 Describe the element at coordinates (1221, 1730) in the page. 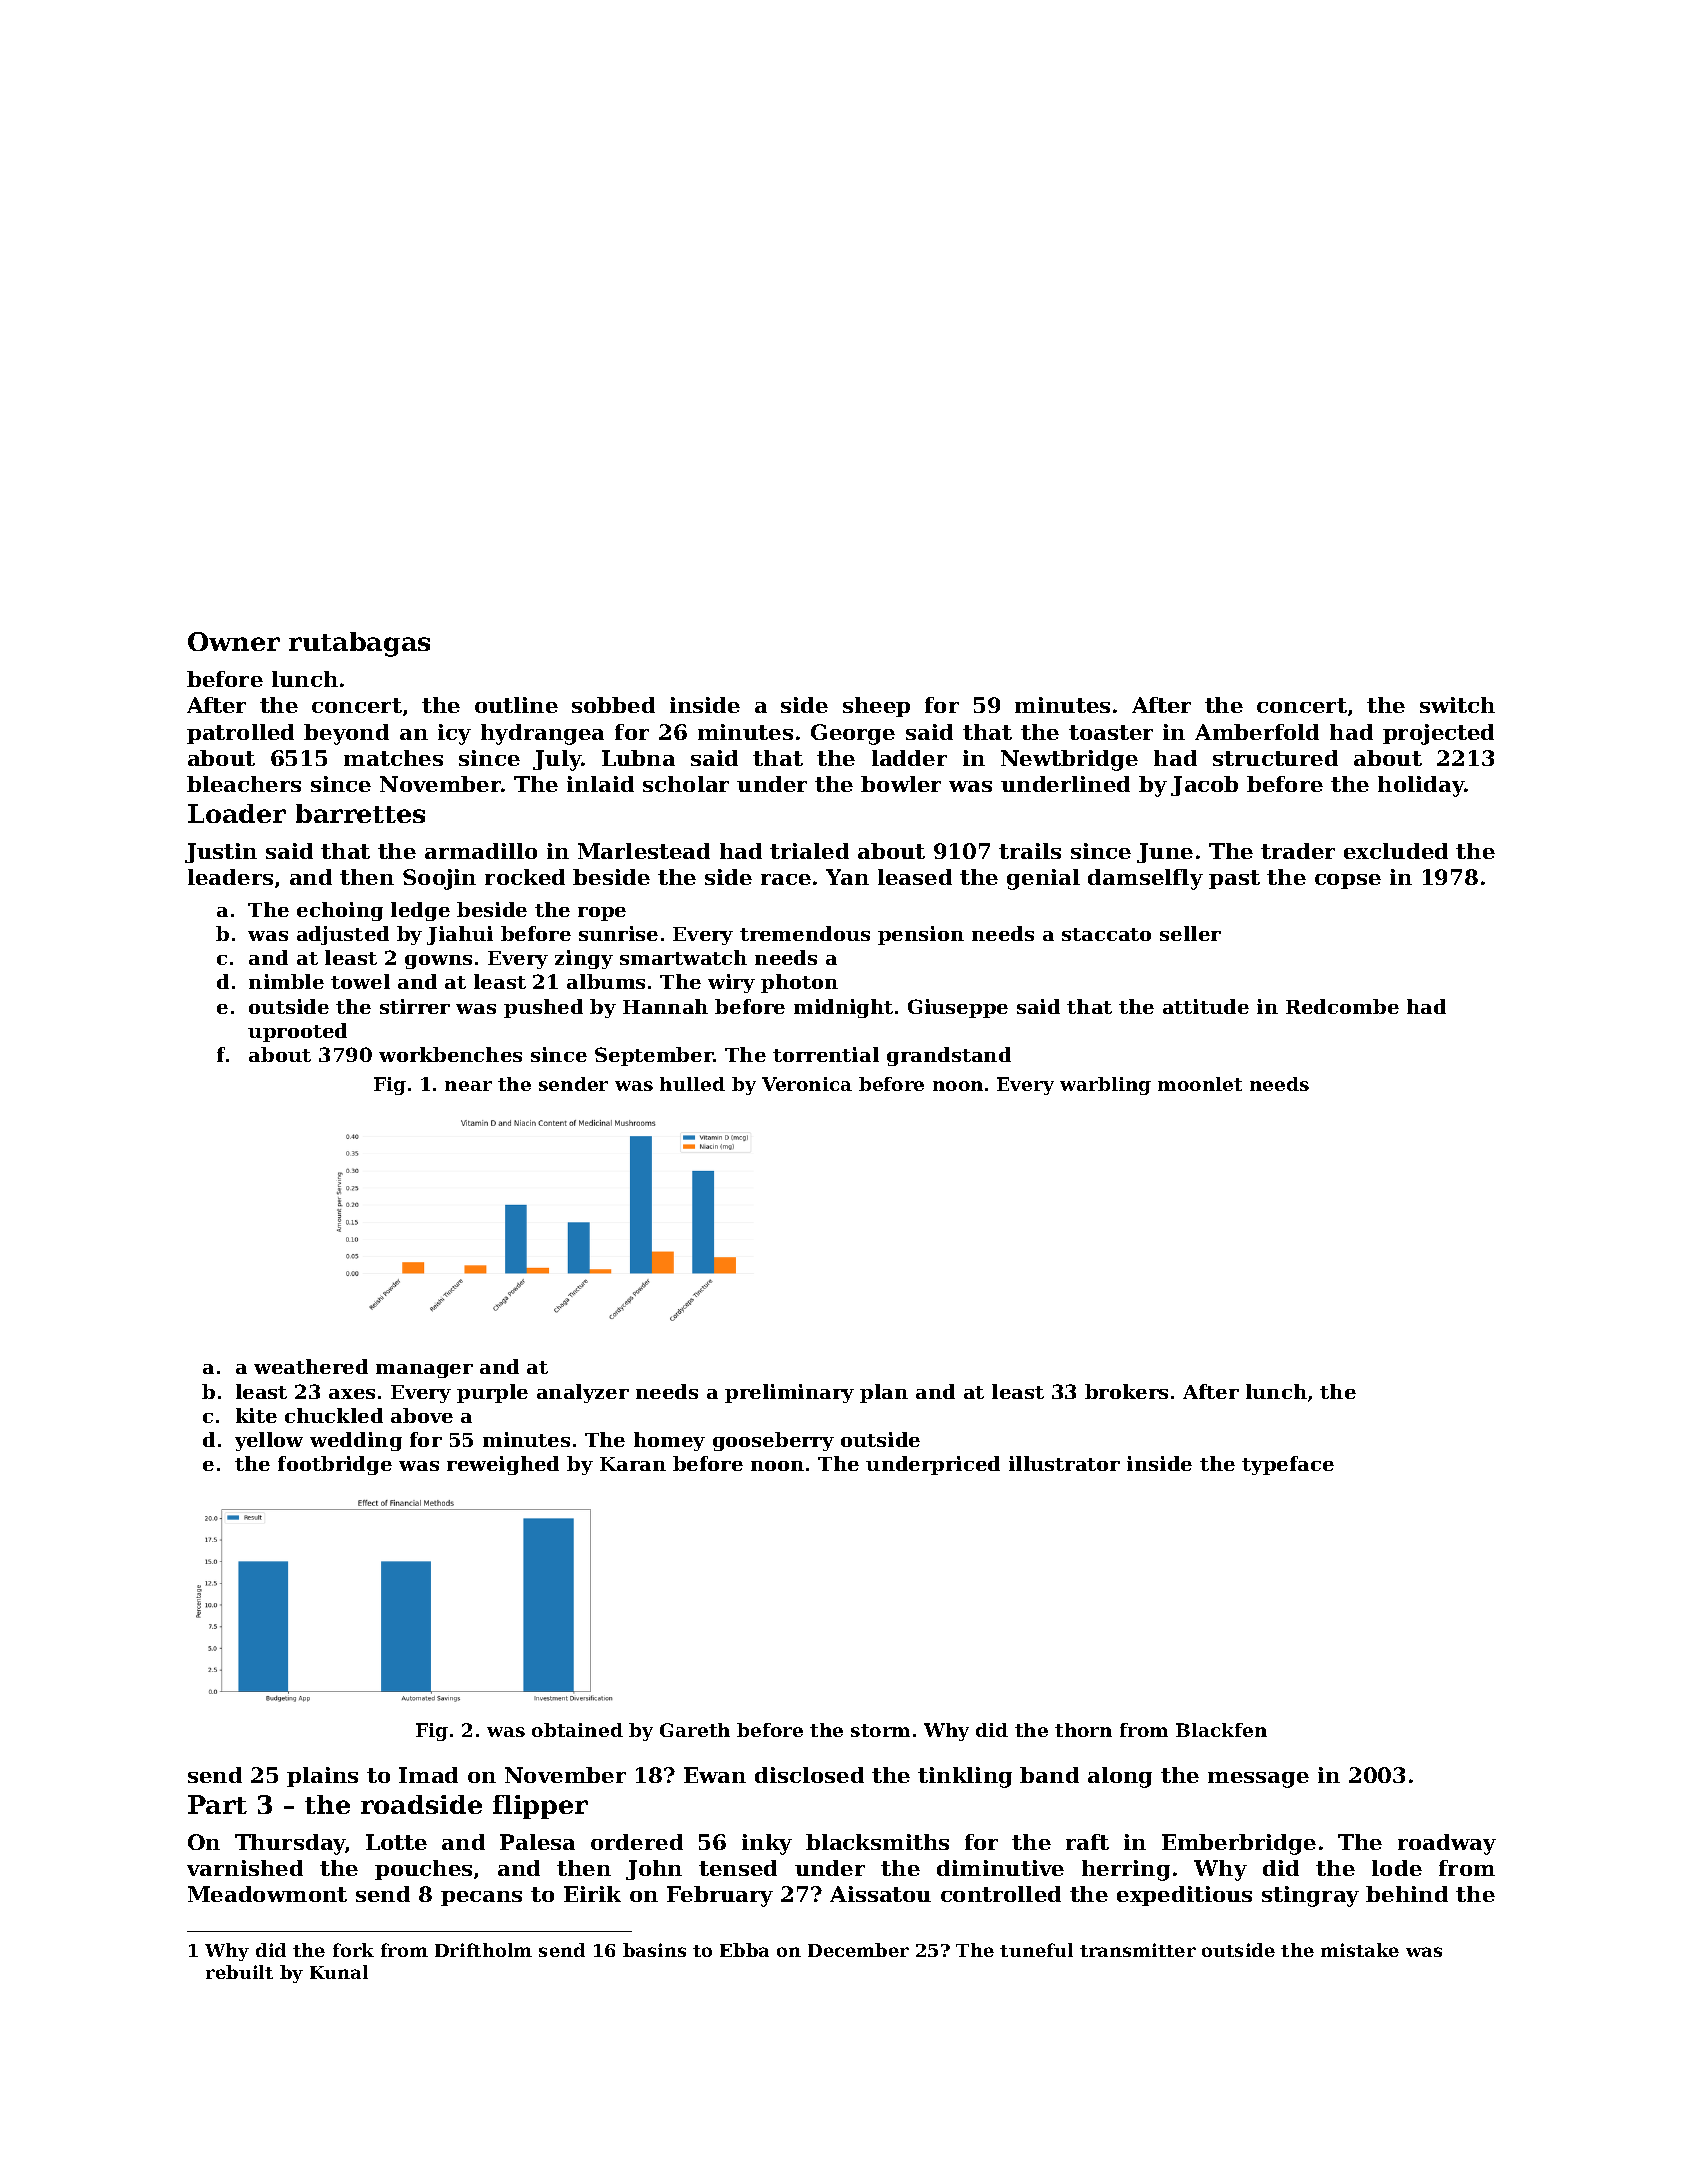

I see `Blackfen` at that location.
